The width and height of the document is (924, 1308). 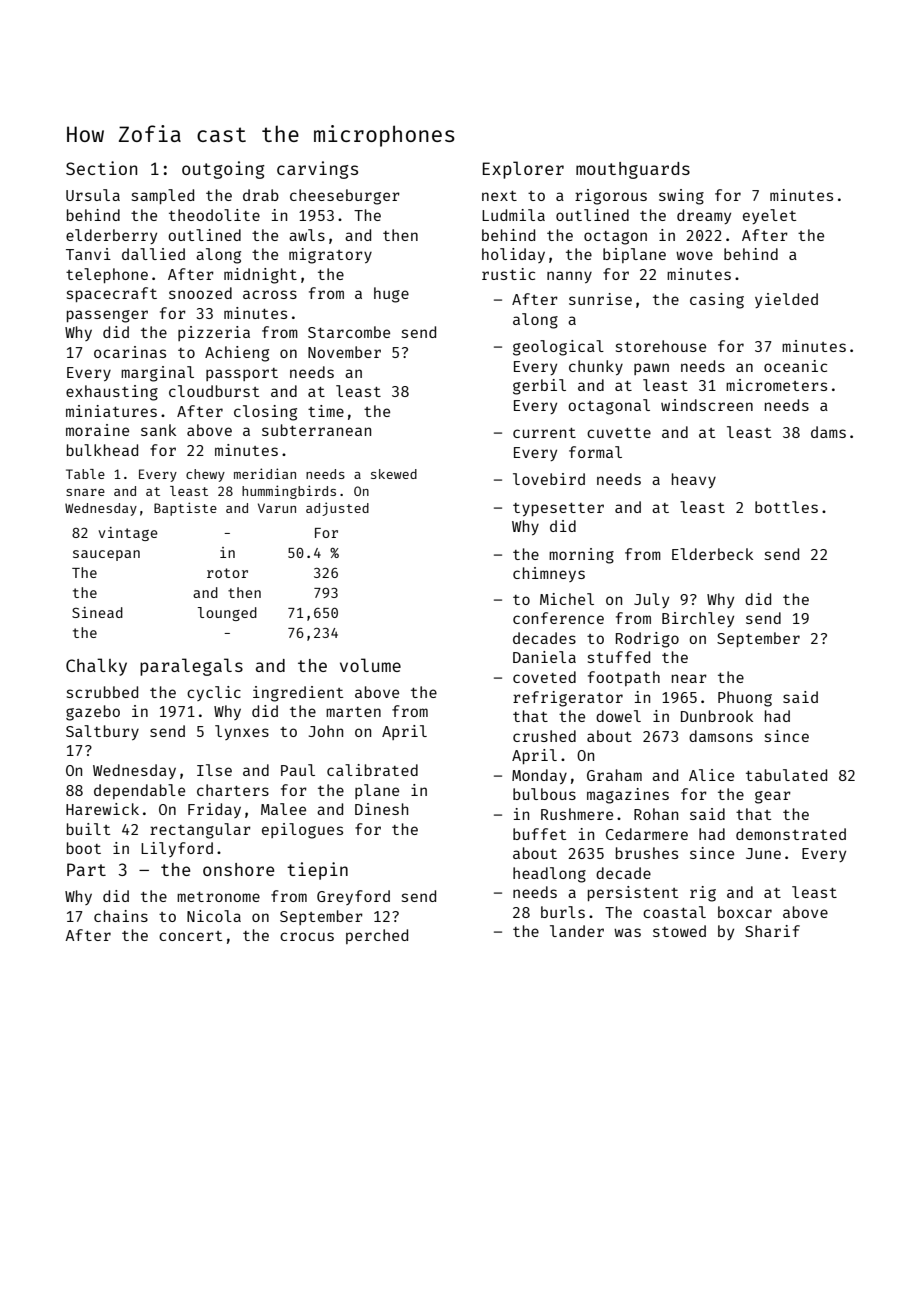 What do you see at coordinates (190, 936) in the document?
I see `concert` at bounding box center [190, 936].
